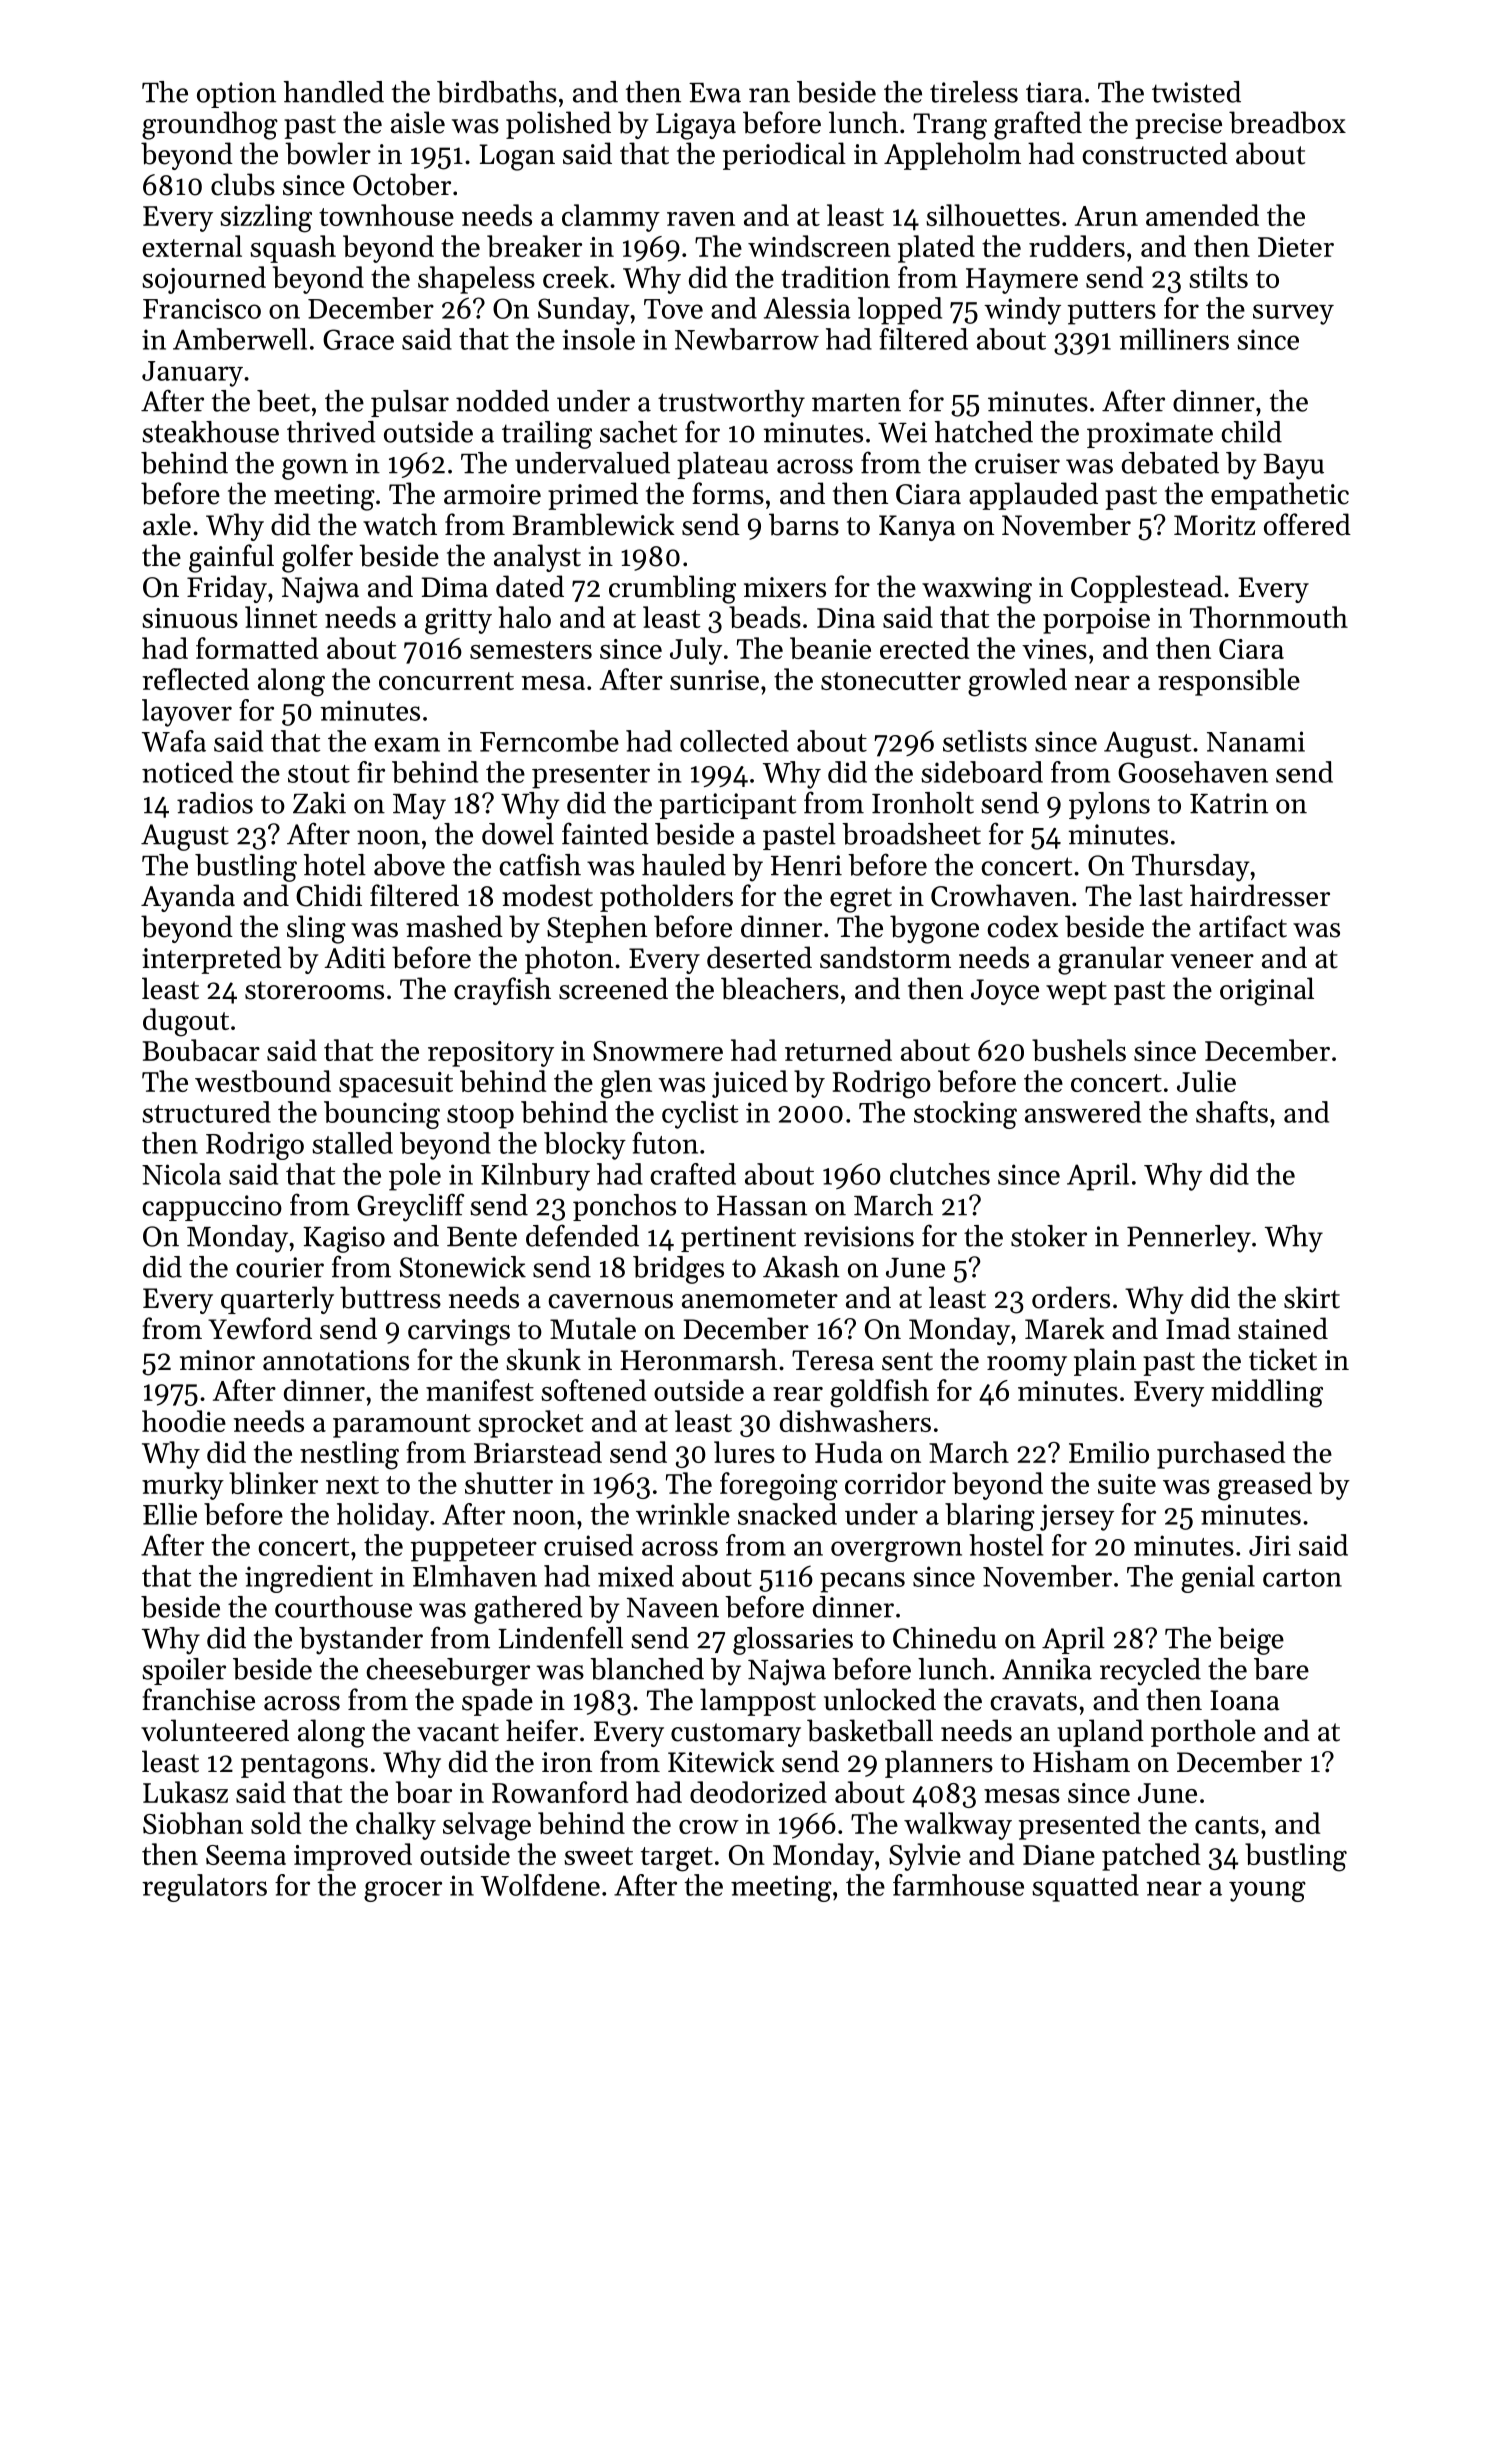 This screenshot has height=2464, width=1496. What do you see at coordinates (1196, 92) in the screenshot?
I see `twisted` at bounding box center [1196, 92].
